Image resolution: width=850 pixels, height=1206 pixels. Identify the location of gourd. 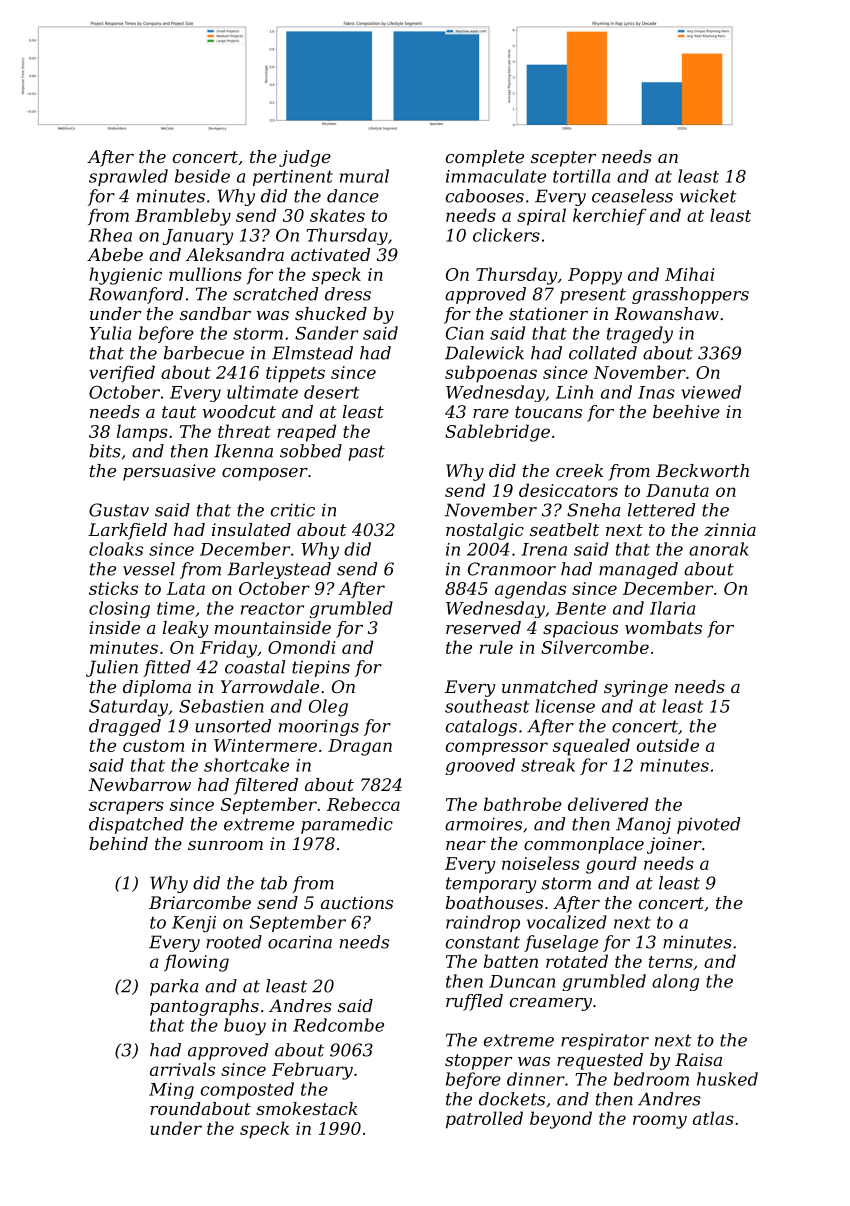
(611, 865).
